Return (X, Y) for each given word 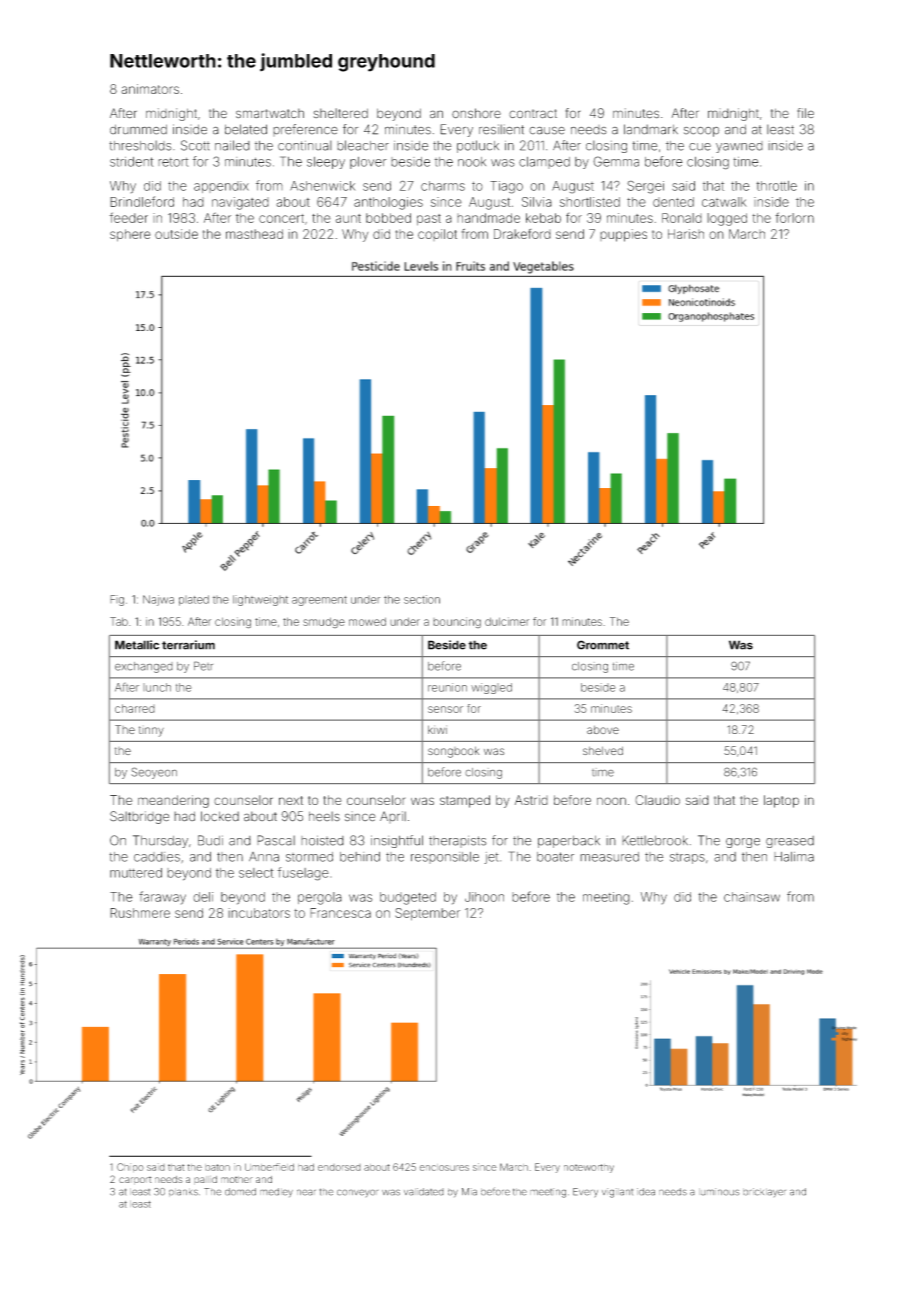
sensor (445, 709)
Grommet (603, 645)
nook (472, 162)
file (805, 113)
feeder (128, 217)
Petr (203, 666)
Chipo (130, 1167)
